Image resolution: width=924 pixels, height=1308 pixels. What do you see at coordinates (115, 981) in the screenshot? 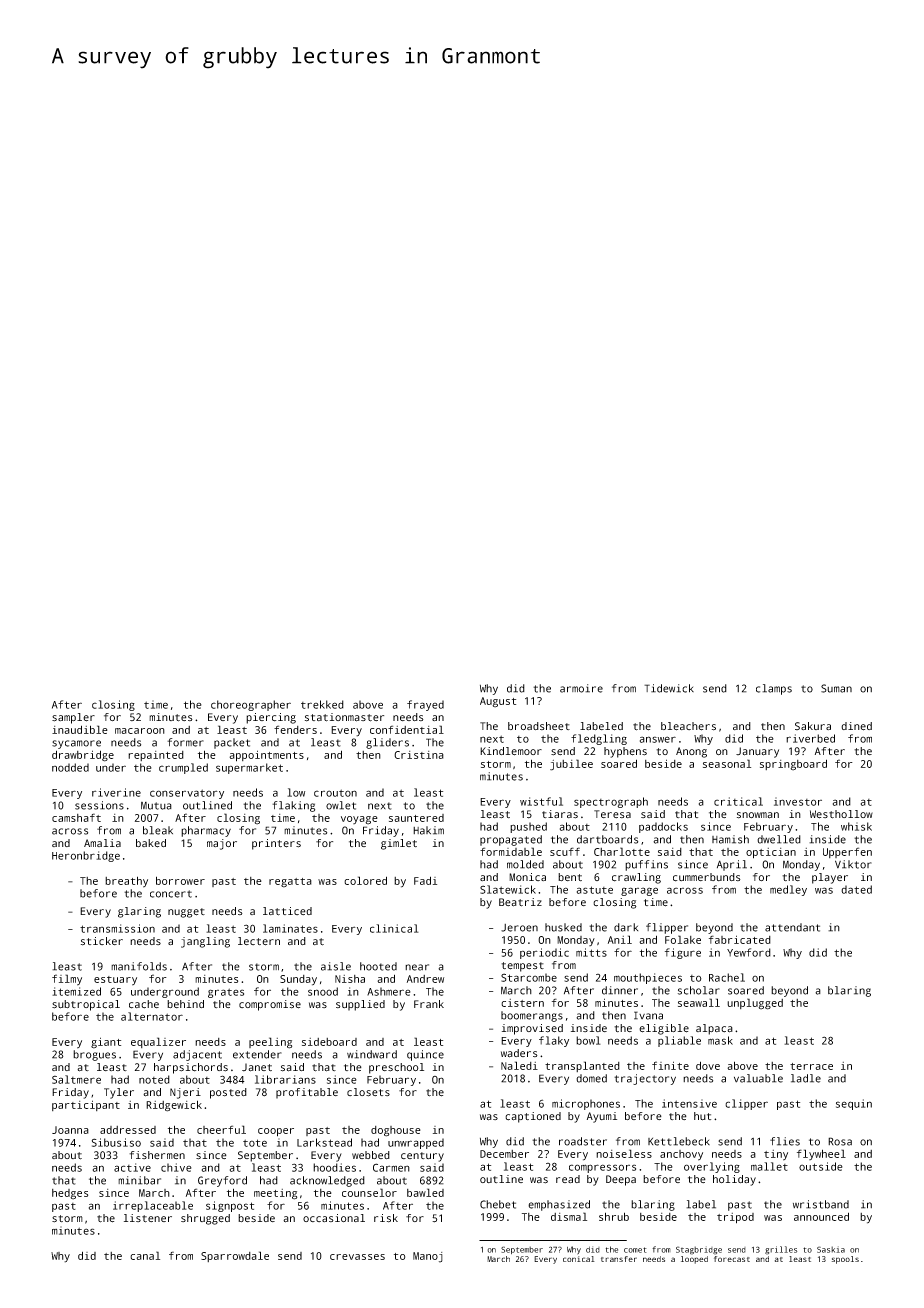
I see `estuary` at bounding box center [115, 981].
